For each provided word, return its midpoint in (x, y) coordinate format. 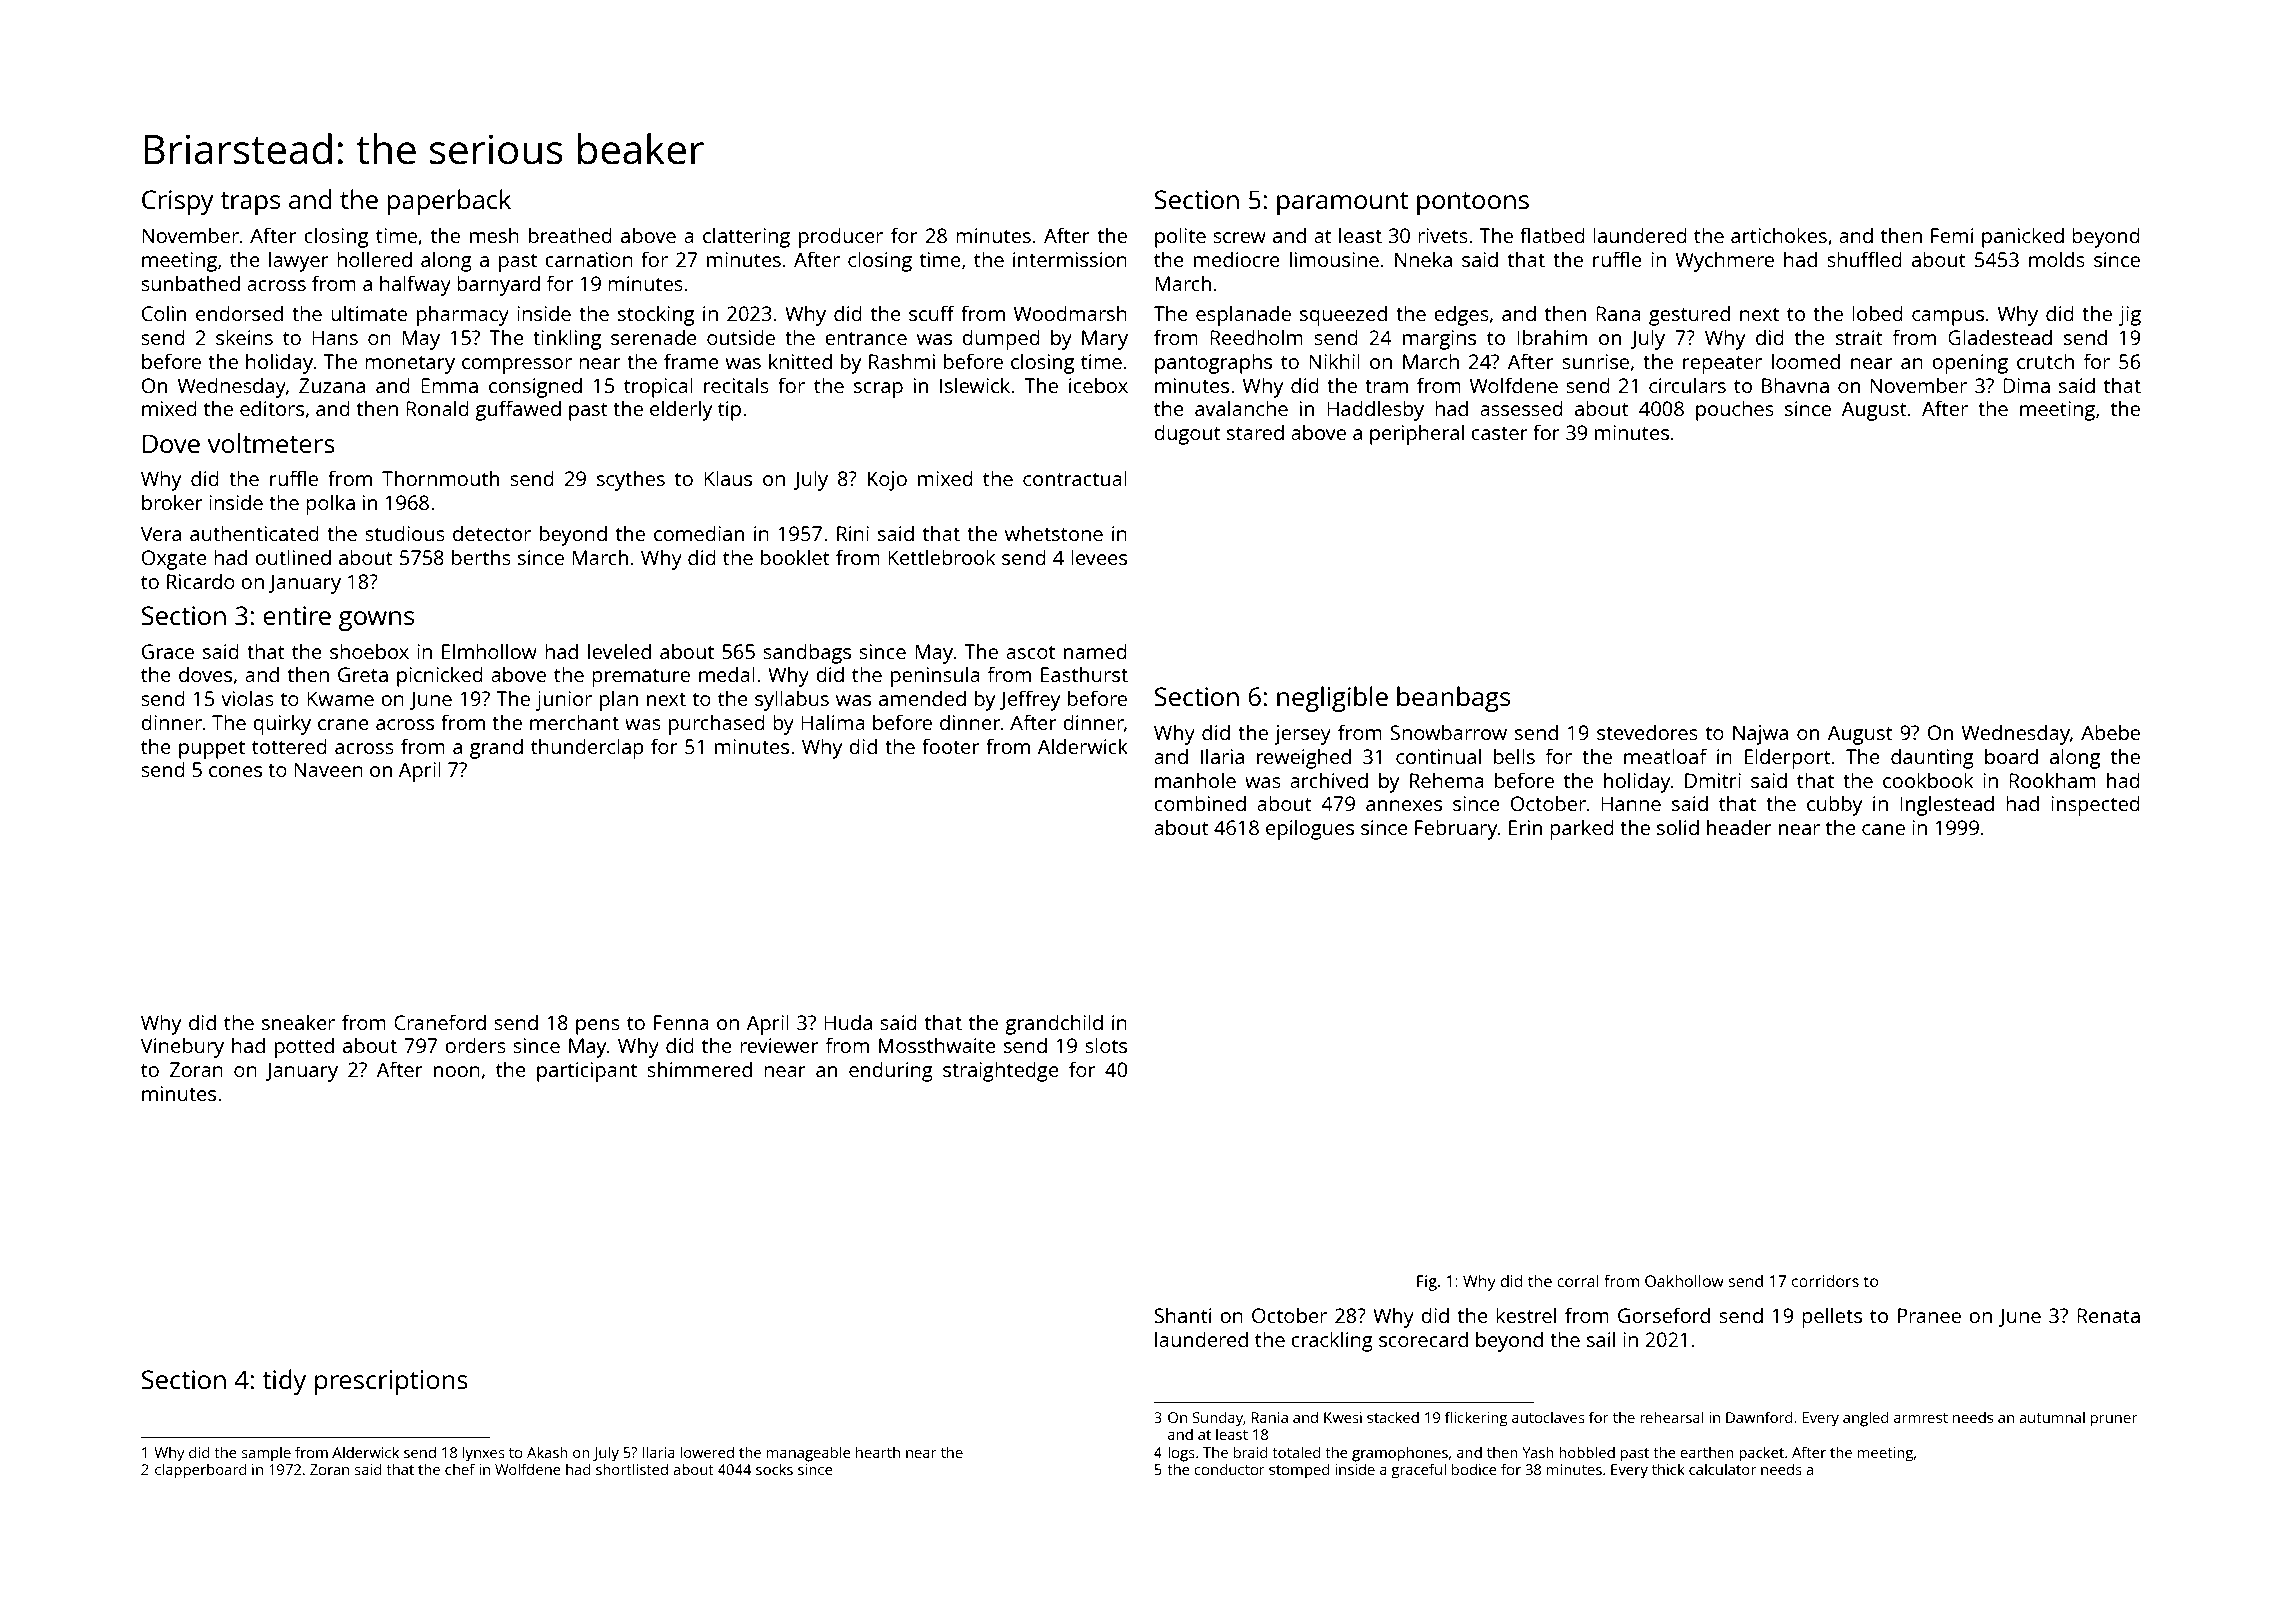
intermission (1070, 259)
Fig (1427, 1283)
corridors (1825, 1280)
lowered (707, 1452)
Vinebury (182, 1047)
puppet (212, 749)
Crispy (178, 202)
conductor (1229, 1469)
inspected (2095, 805)
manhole (1195, 780)
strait (1859, 337)
